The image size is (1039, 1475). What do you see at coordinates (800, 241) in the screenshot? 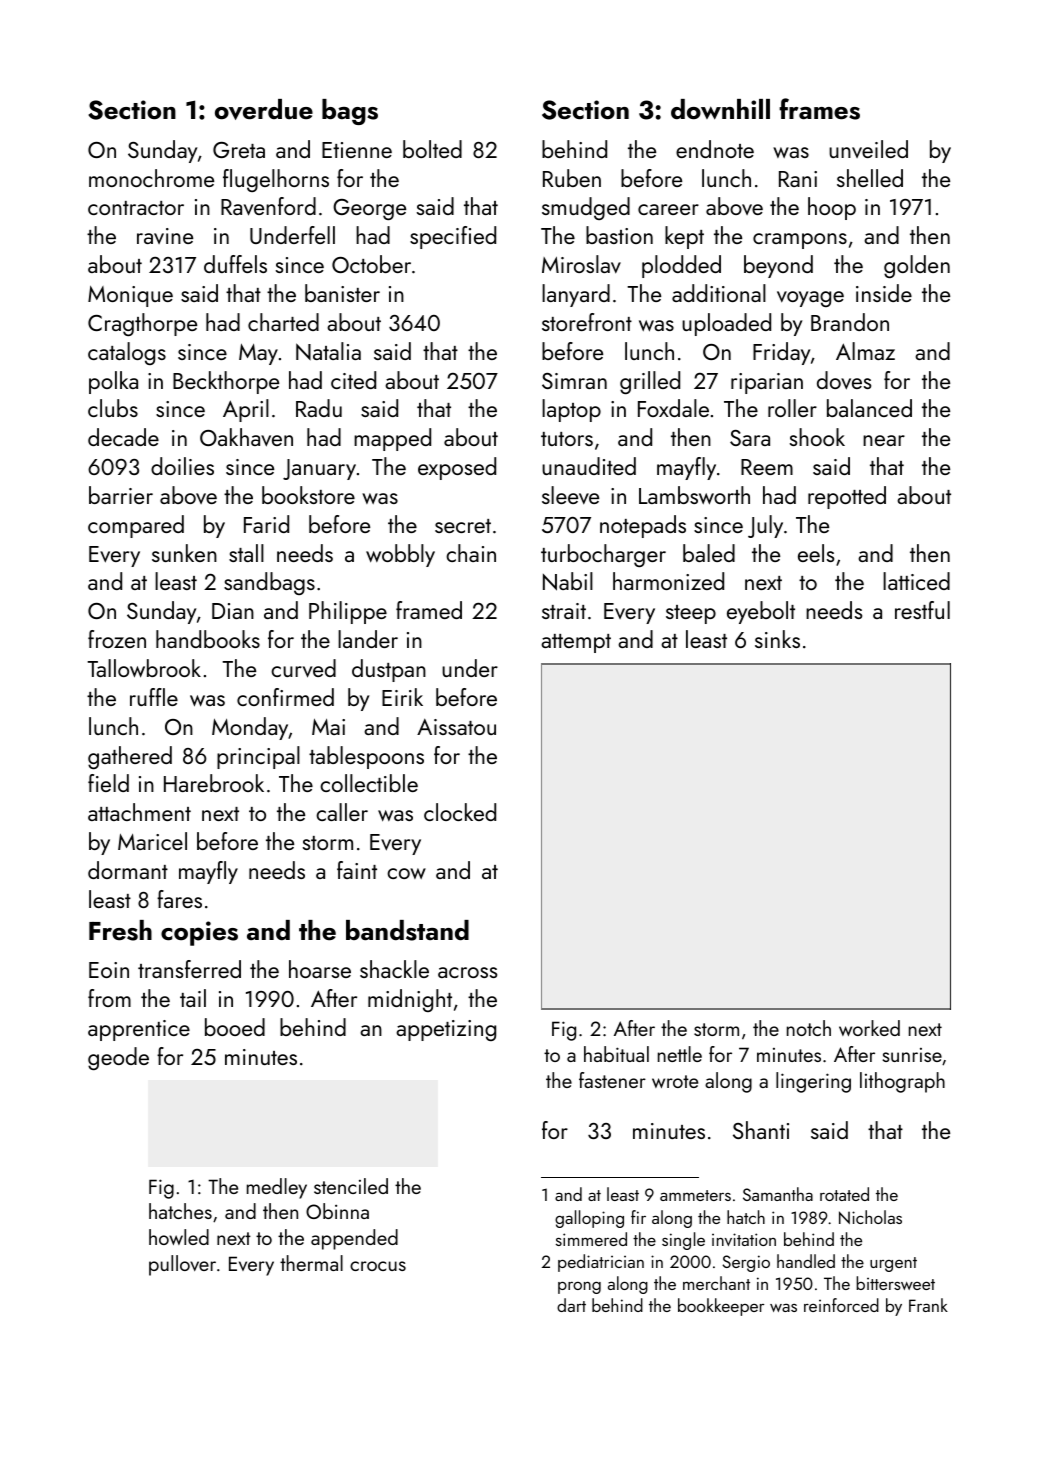
I see `crampons` at bounding box center [800, 241].
